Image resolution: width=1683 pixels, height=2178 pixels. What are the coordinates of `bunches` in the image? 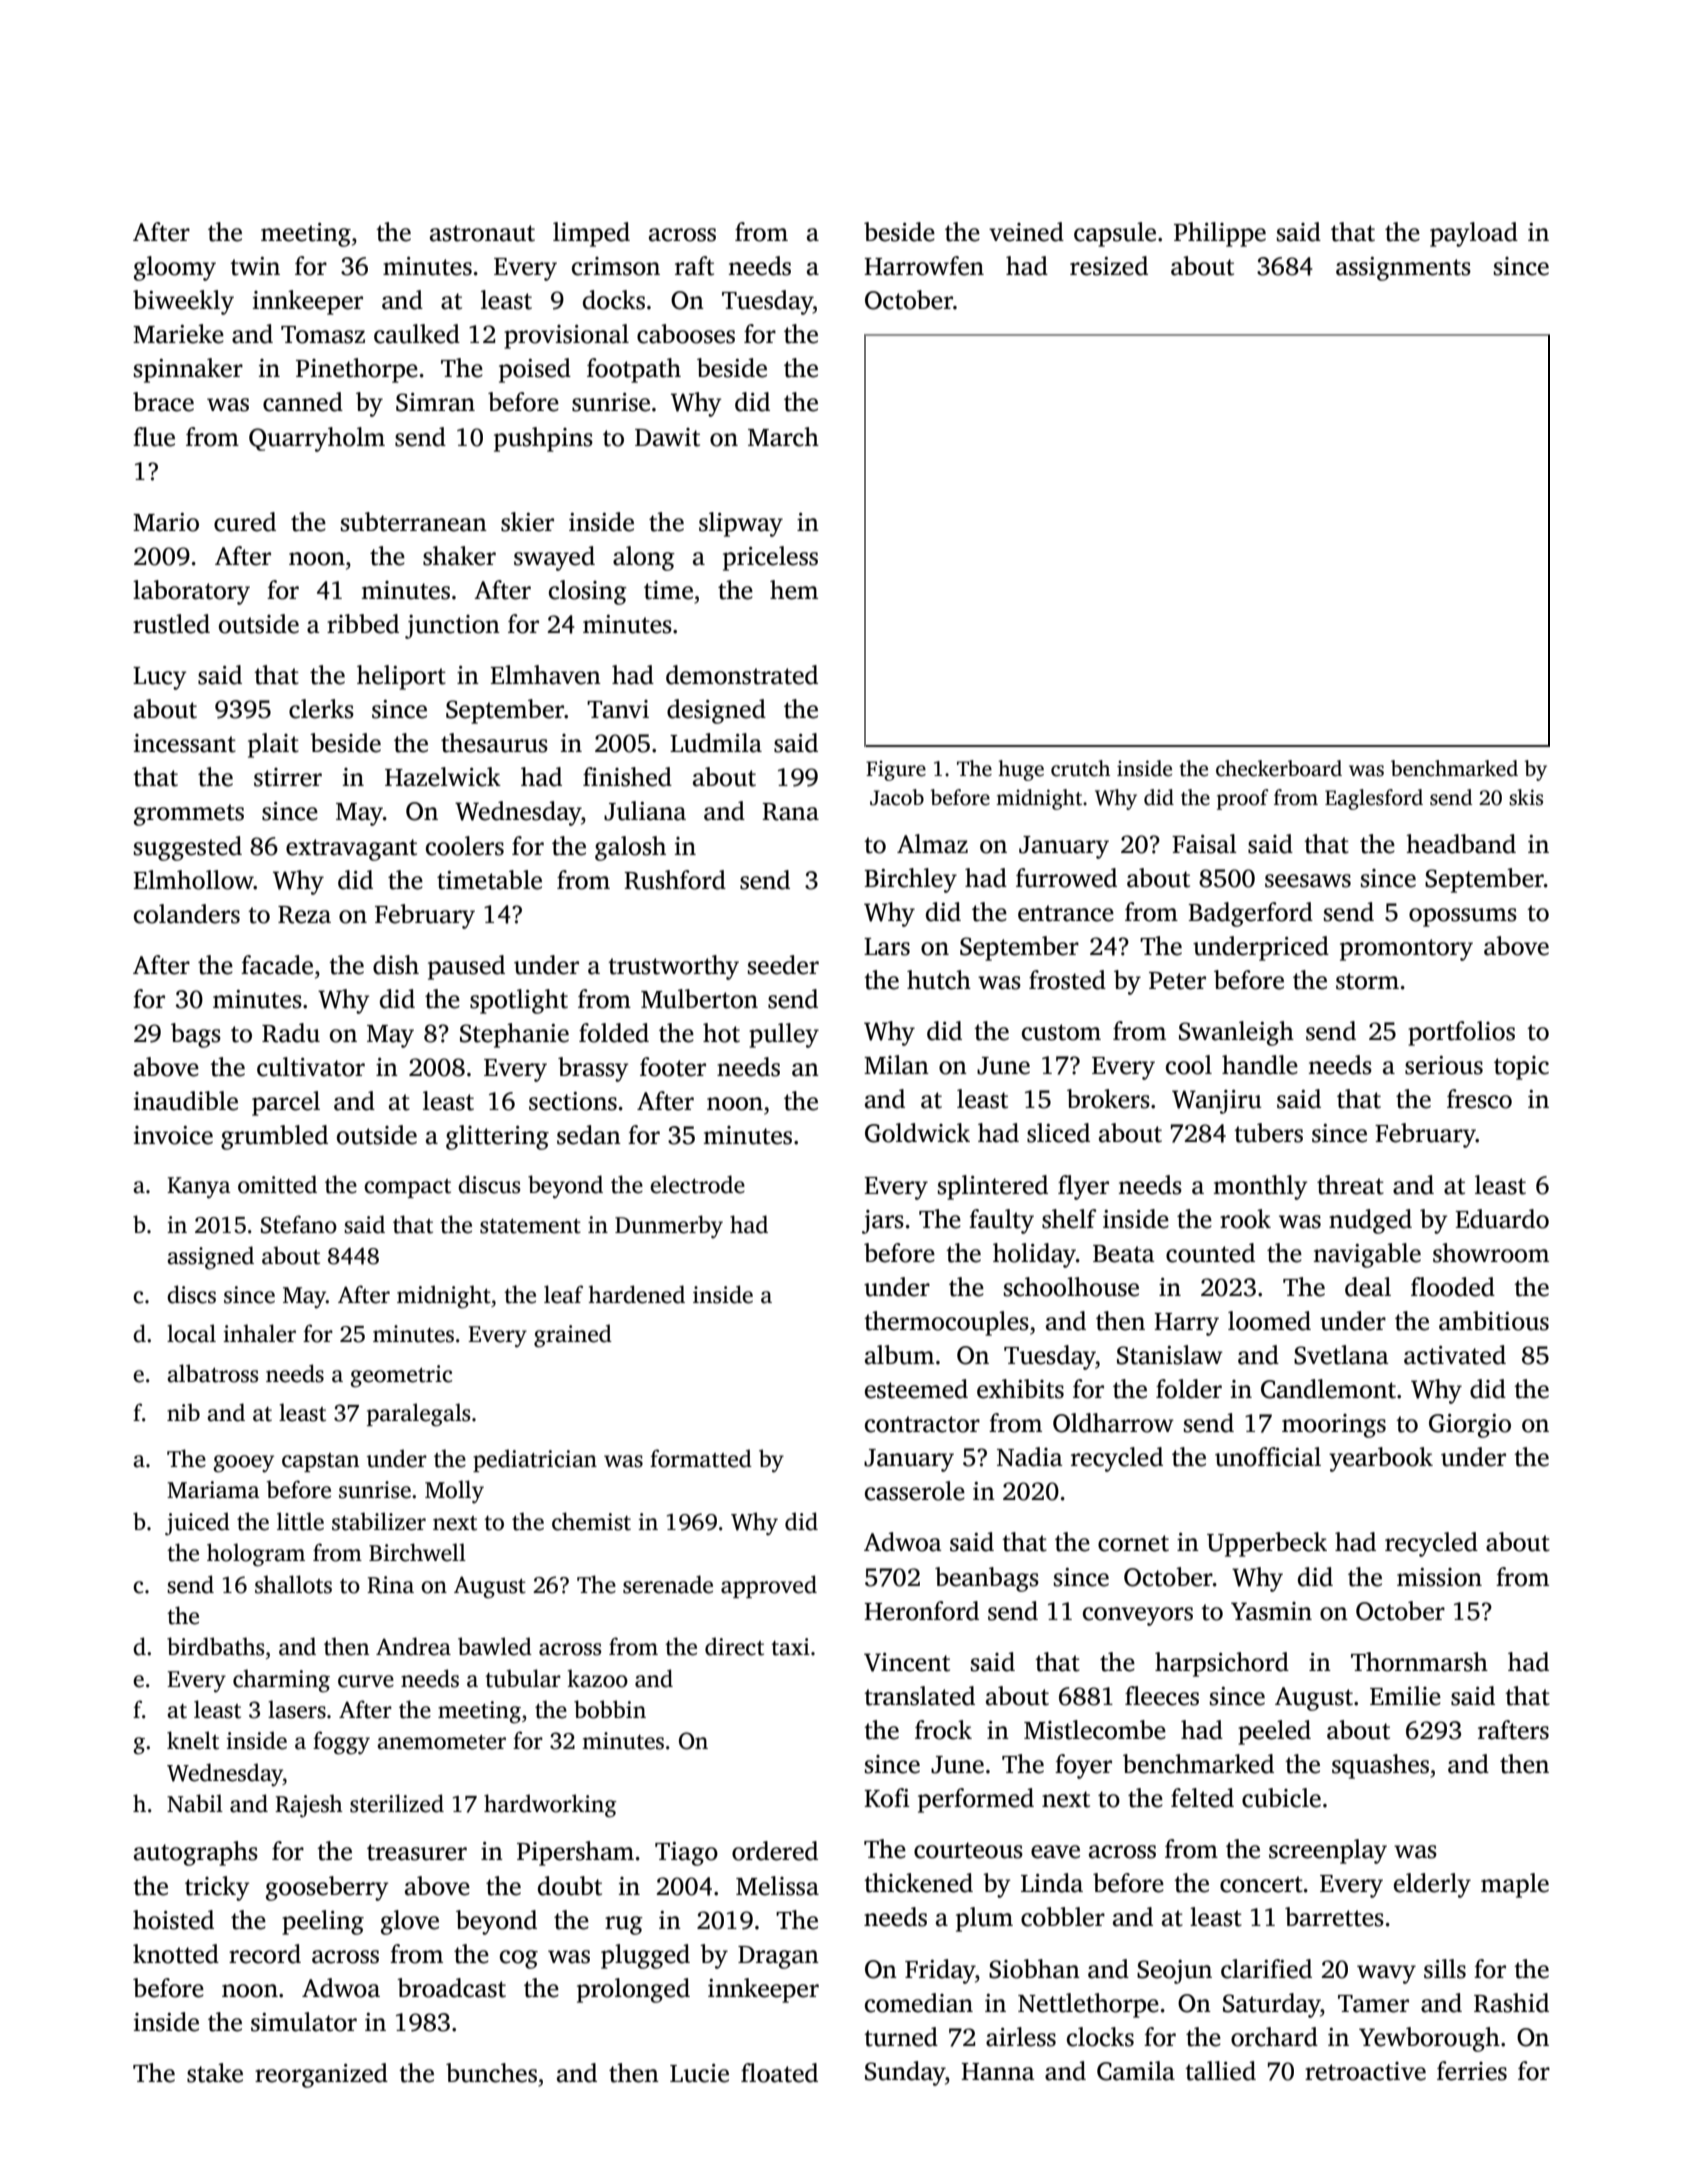 It's located at (491, 2073).
